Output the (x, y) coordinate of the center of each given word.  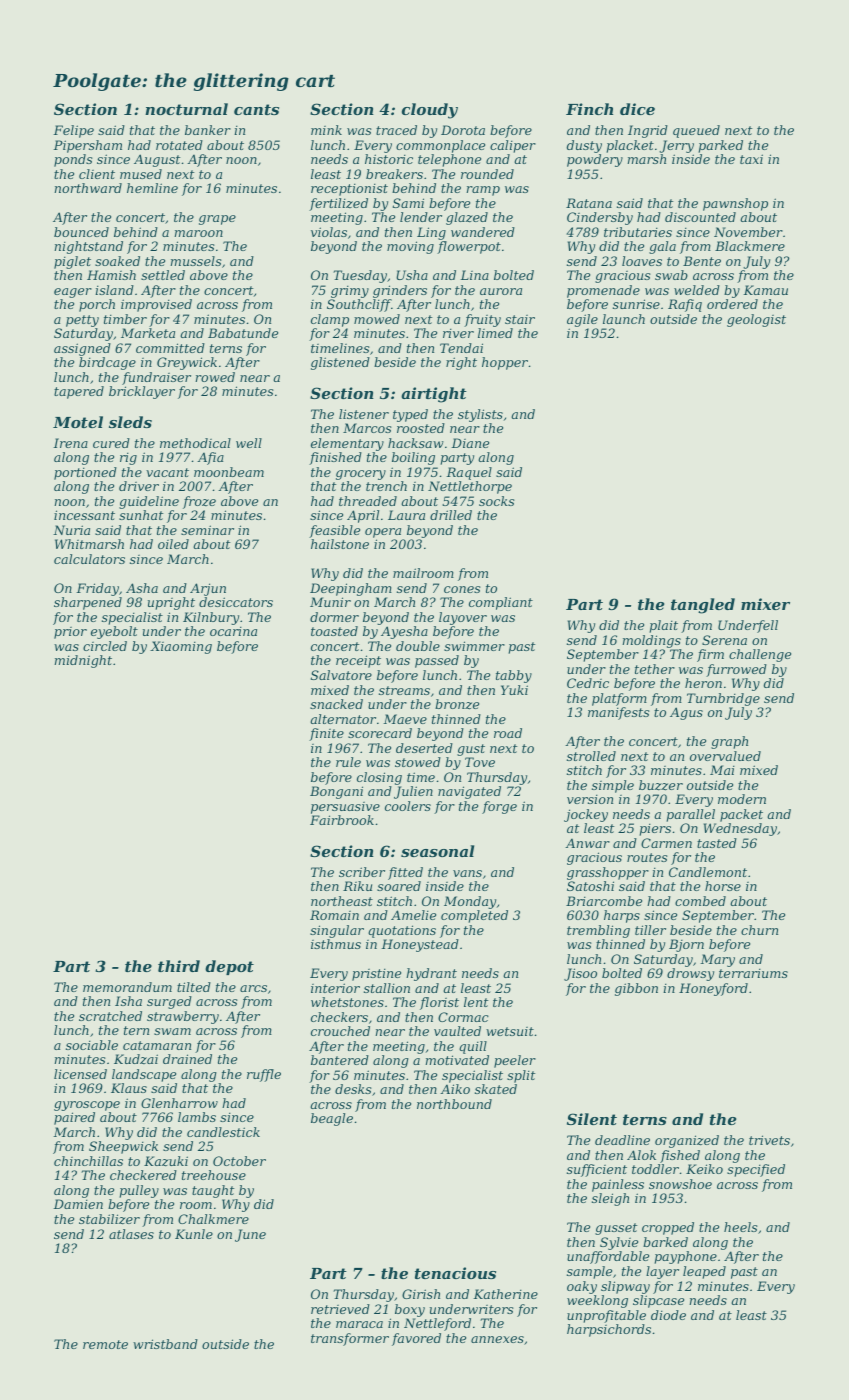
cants (256, 109)
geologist (756, 320)
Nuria (71, 530)
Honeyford (713, 989)
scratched (110, 1016)
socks (496, 501)
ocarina (233, 631)
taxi (751, 159)
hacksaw (416, 443)
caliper (513, 146)
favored (416, 1339)
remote (105, 1344)
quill (473, 1047)
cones (462, 589)
